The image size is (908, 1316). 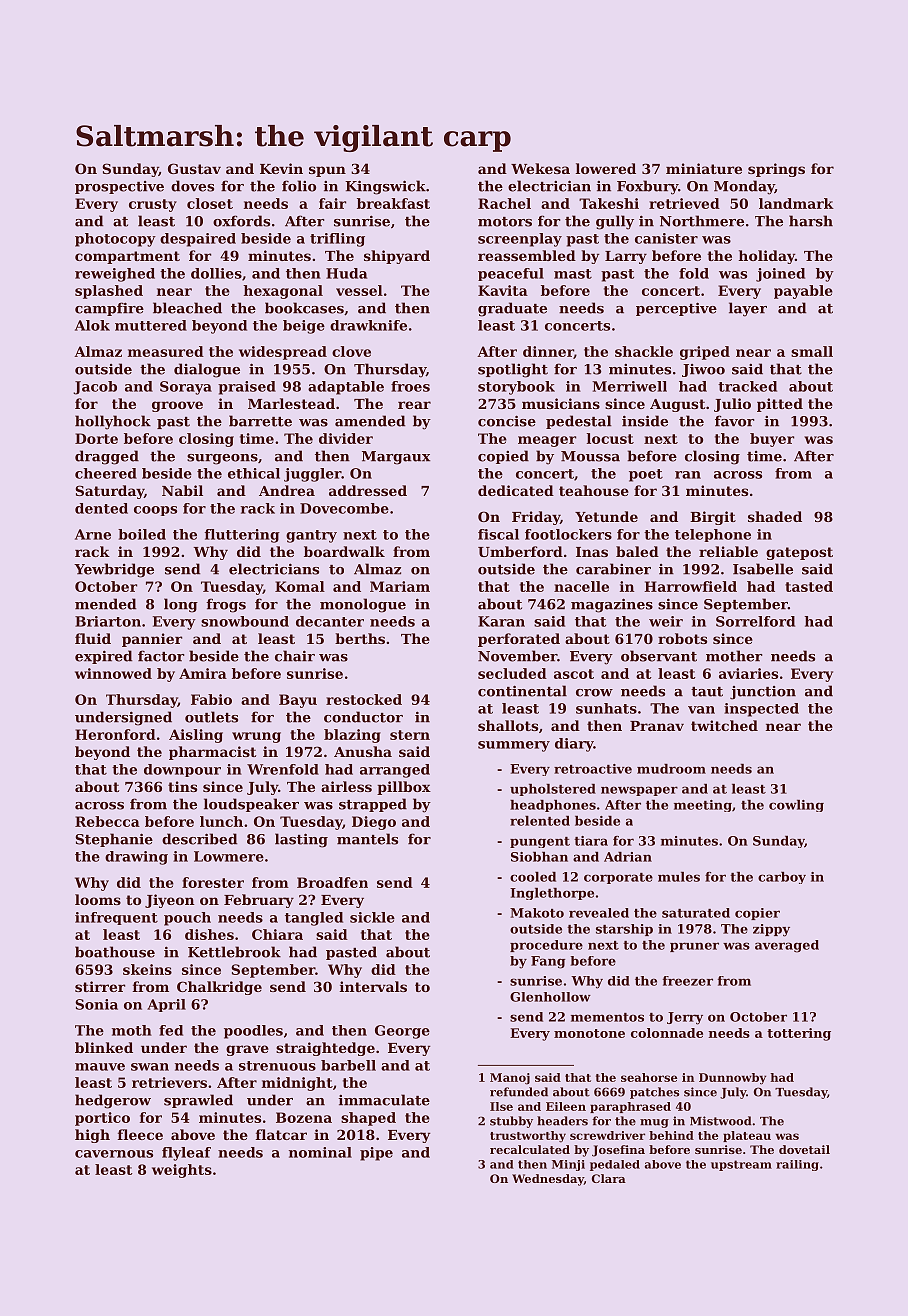 What do you see at coordinates (92, 325) in the image?
I see `Alok` at bounding box center [92, 325].
